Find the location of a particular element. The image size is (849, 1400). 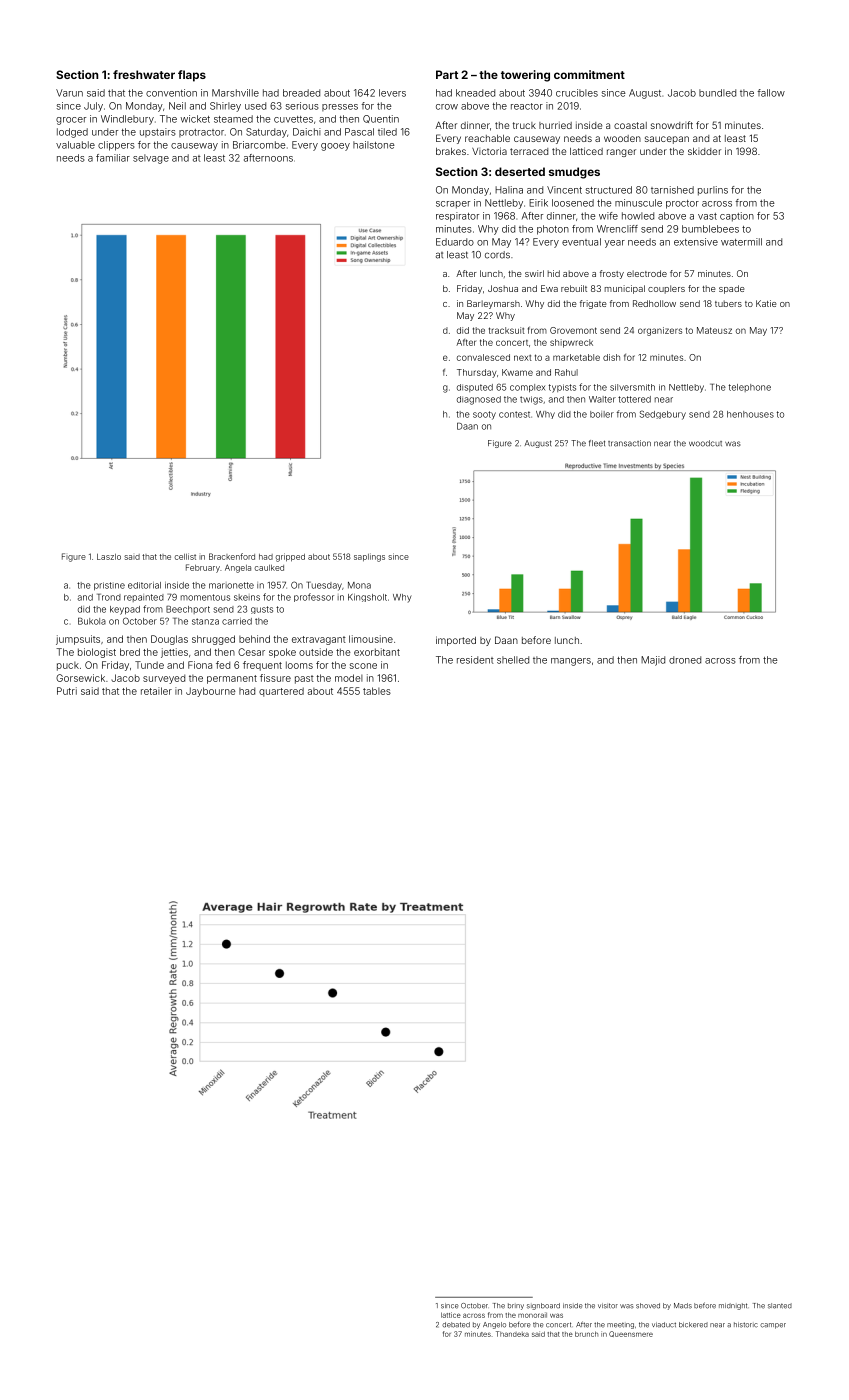

Putri is located at coordinates (67, 691).
